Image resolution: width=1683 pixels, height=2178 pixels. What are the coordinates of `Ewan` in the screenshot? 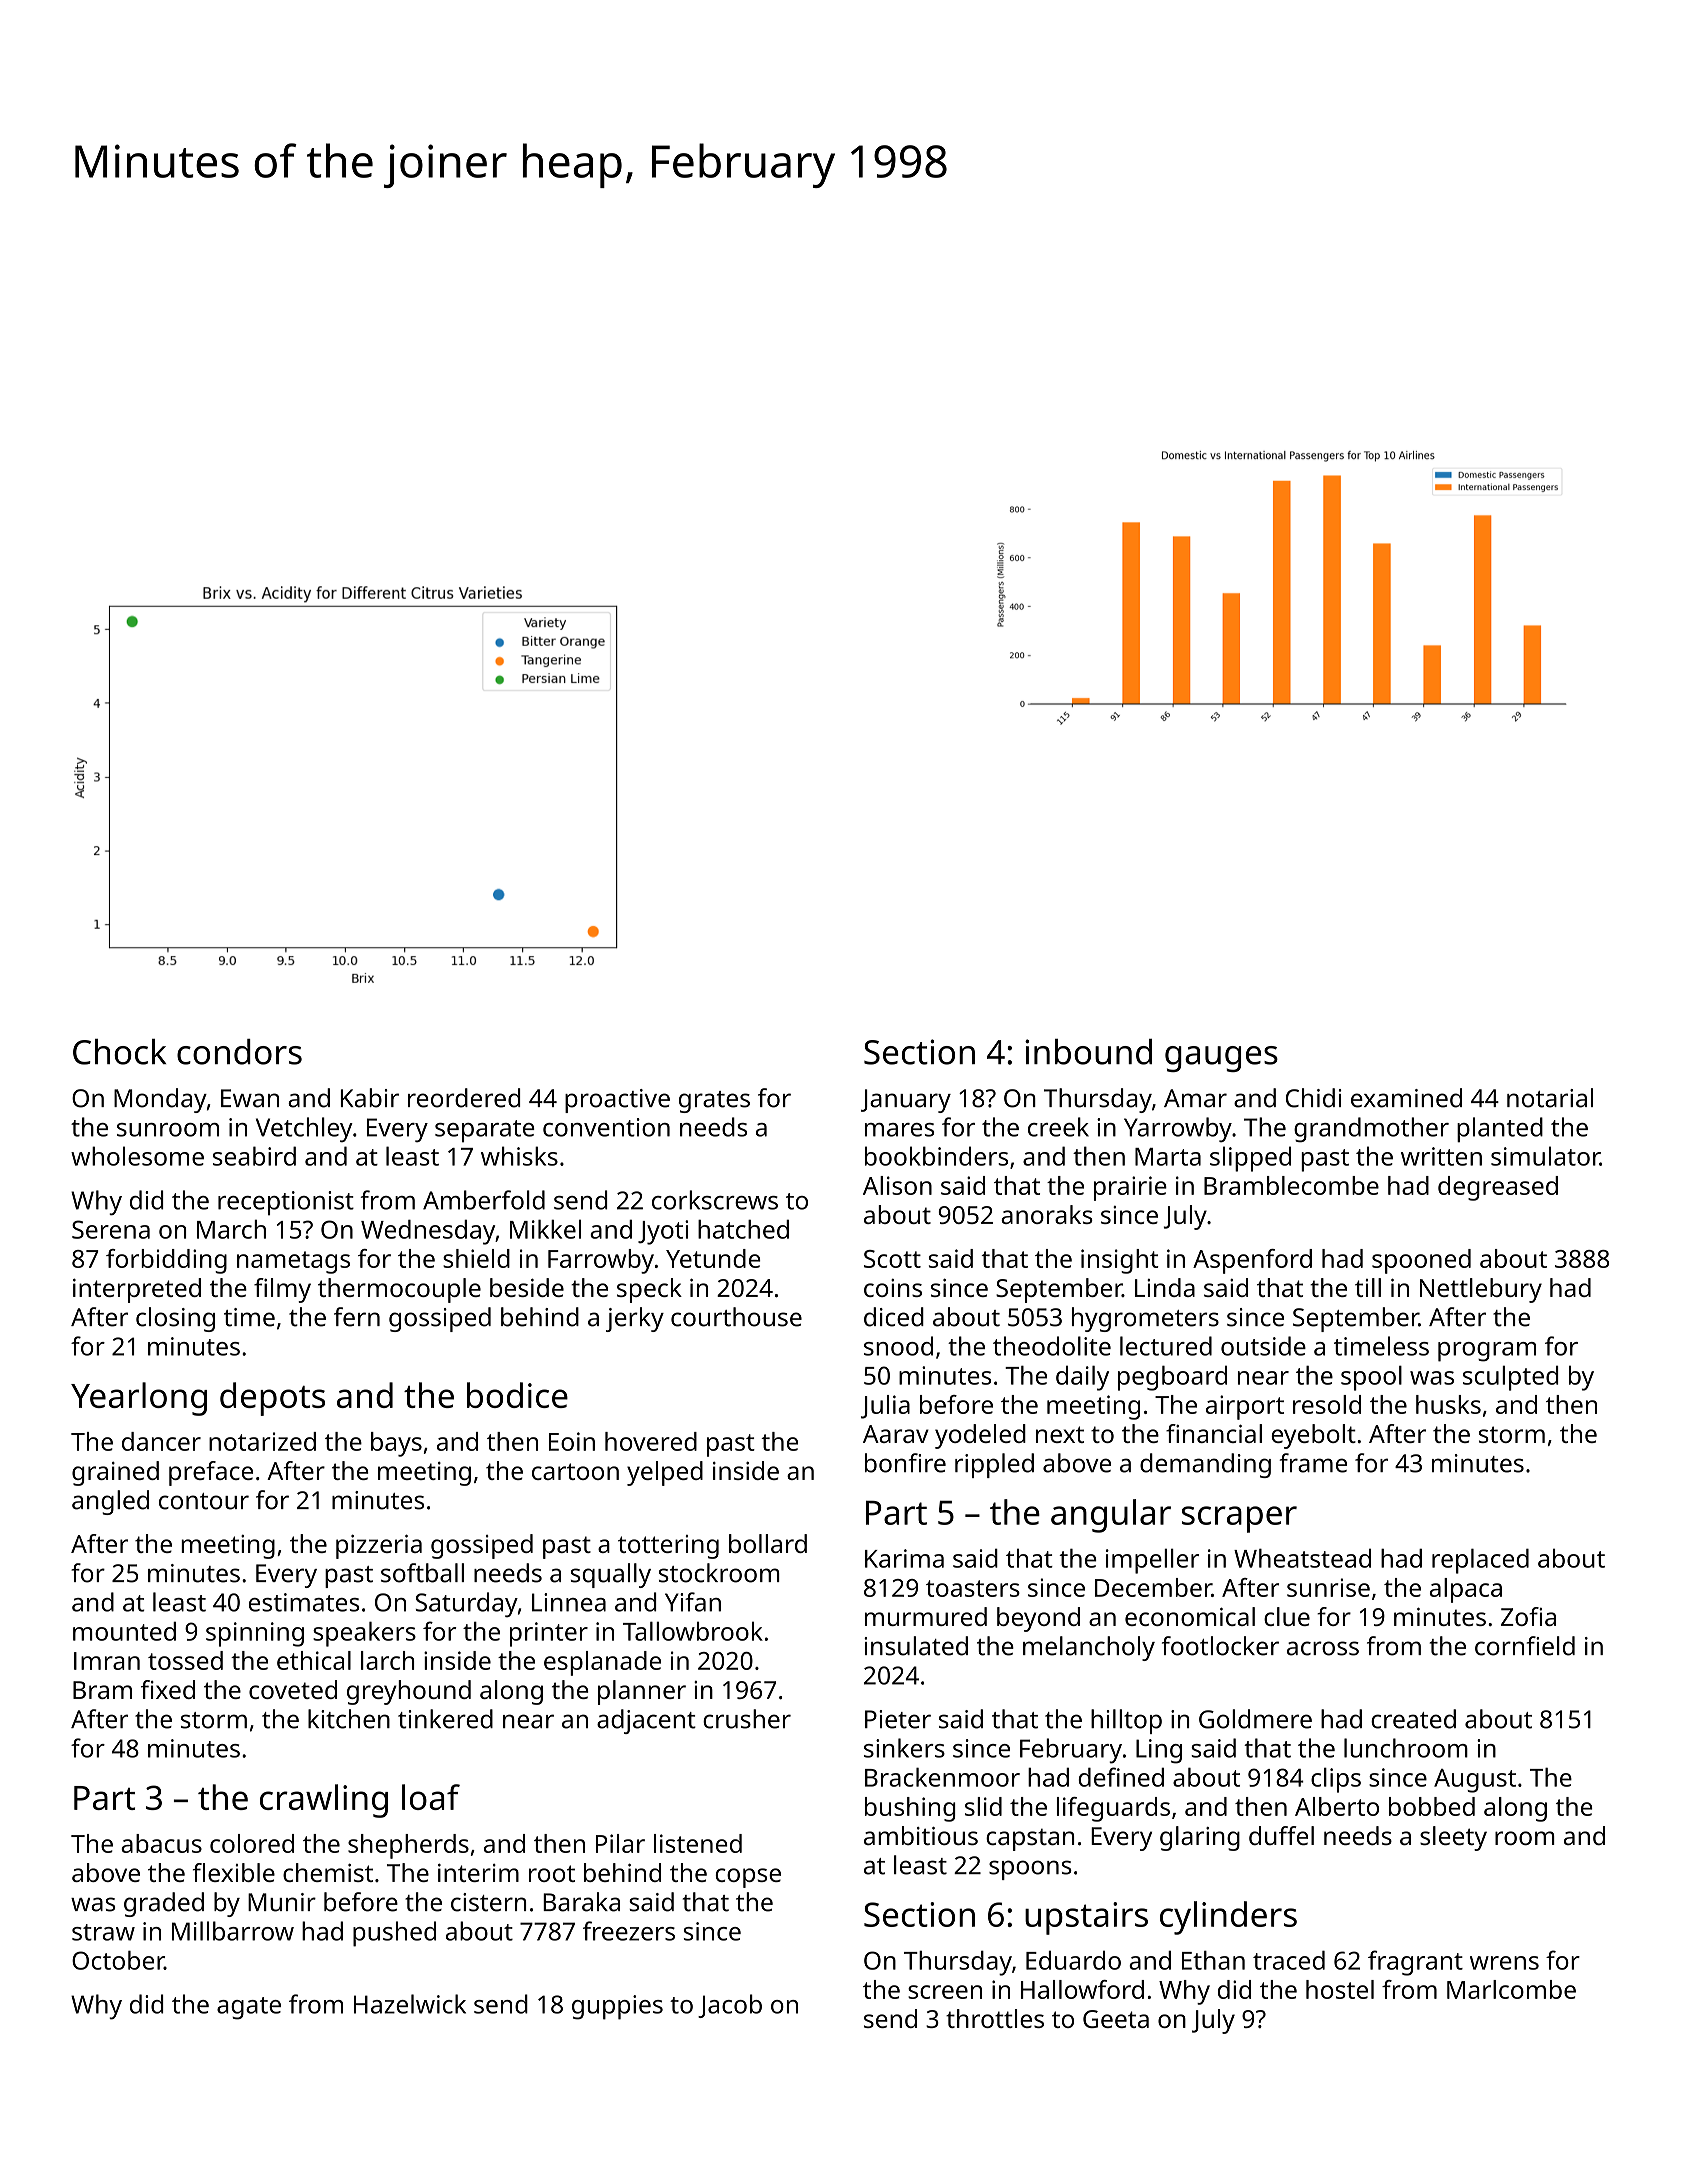 It's located at (250, 1098).
